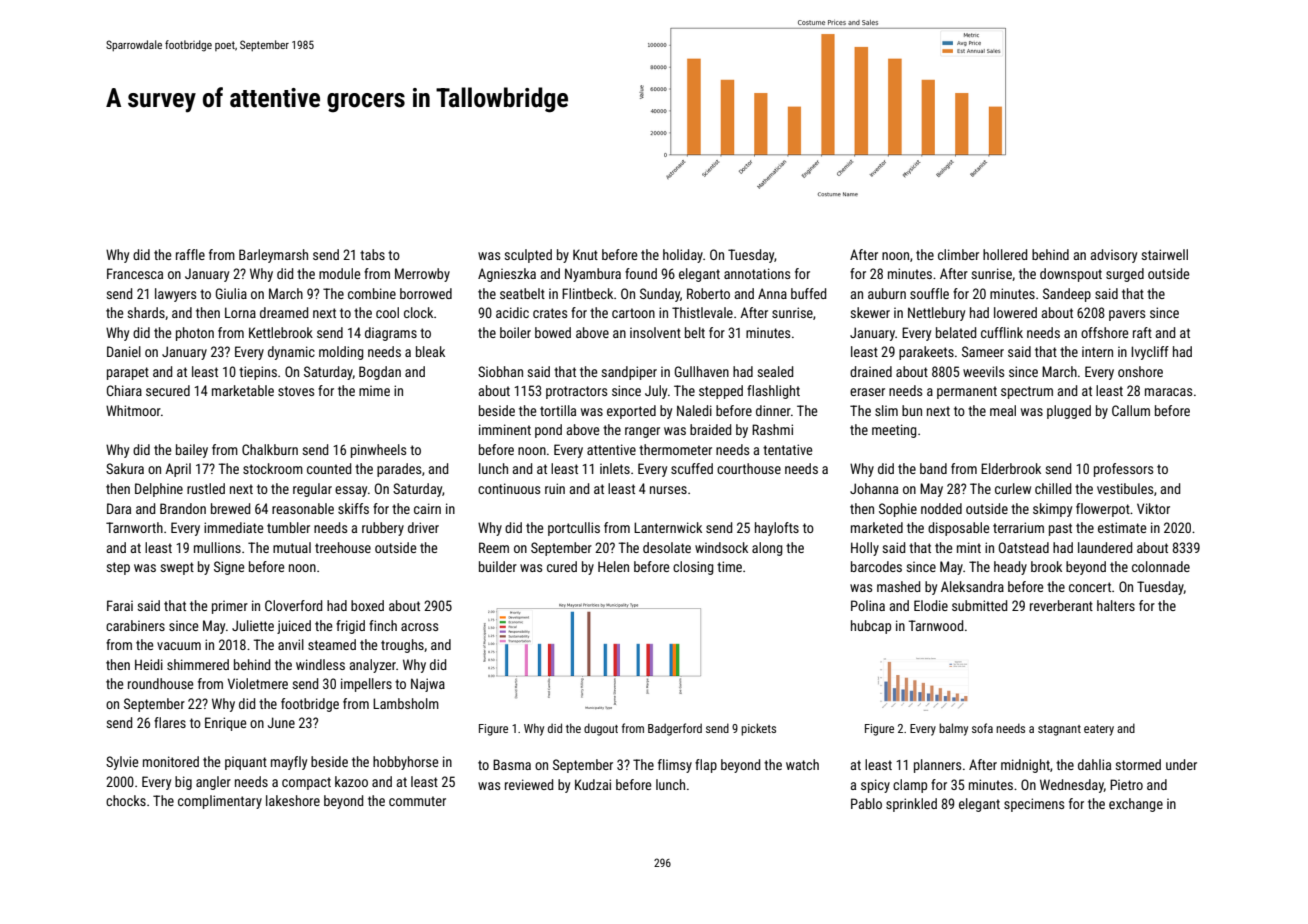 This page has width=1308, height=924. Describe the element at coordinates (528, 256) in the page. I see `sculpted` at that location.
